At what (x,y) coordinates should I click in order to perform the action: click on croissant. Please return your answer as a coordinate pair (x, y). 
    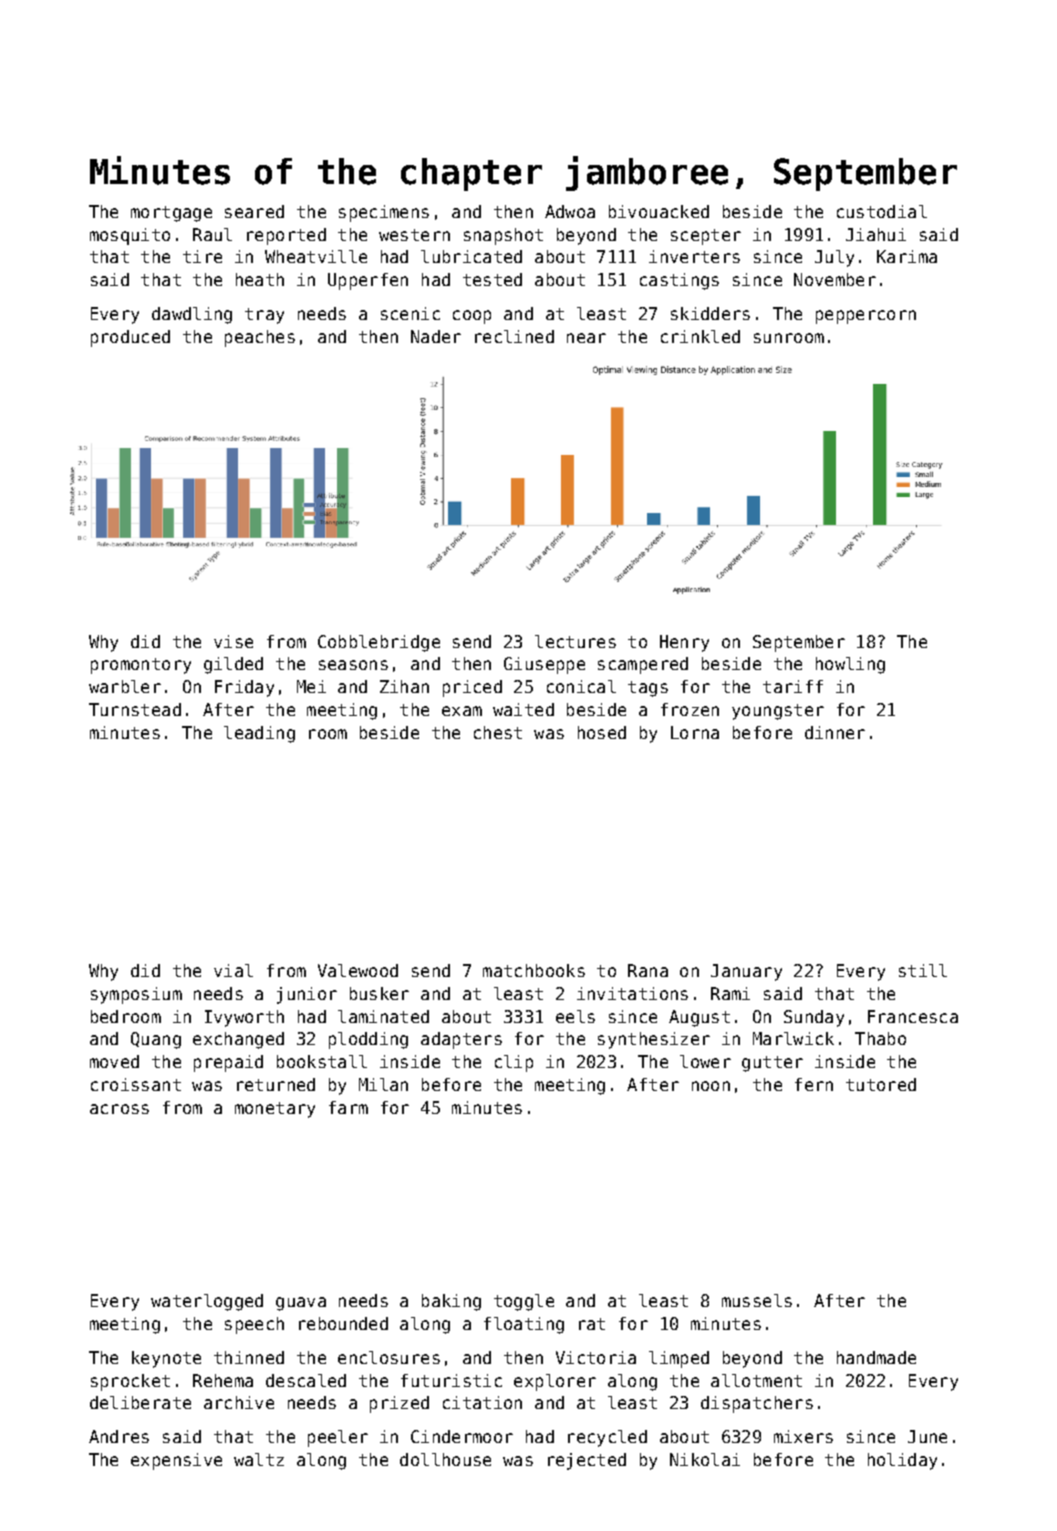
    Looking at the image, I should click on (136, 1084).
